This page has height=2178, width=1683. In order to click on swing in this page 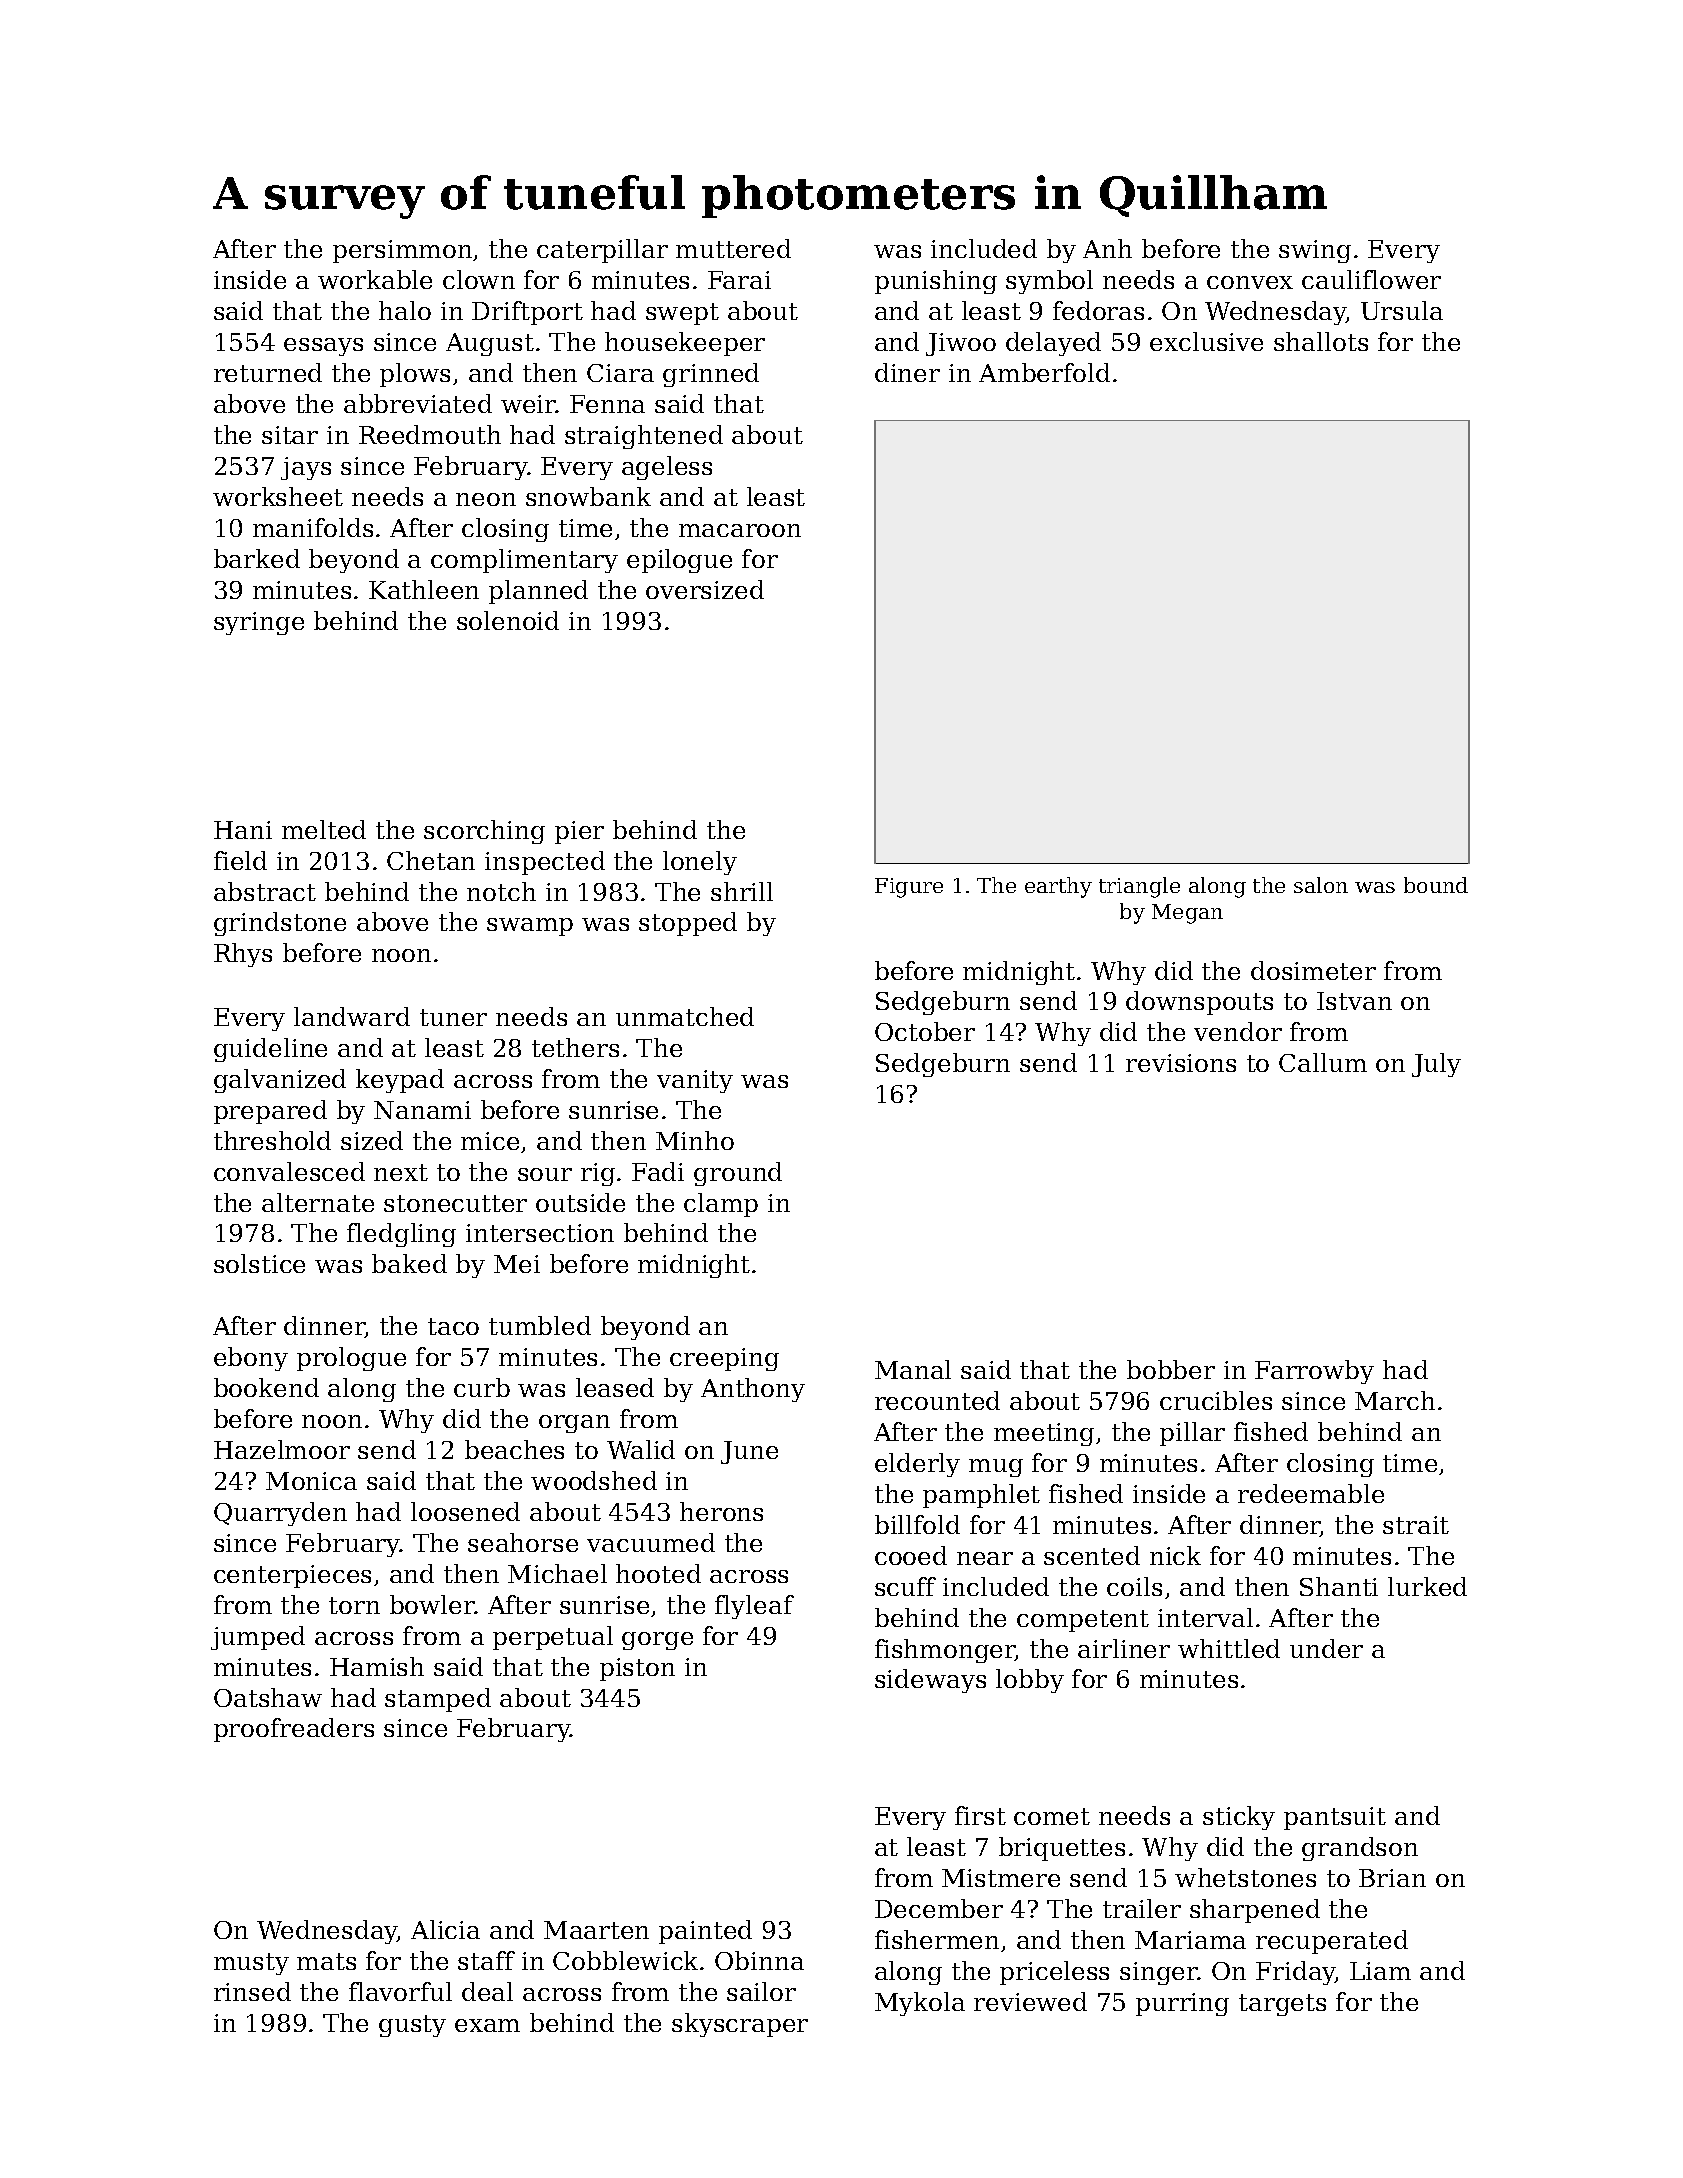, I will do `click(1315, 251)`.
